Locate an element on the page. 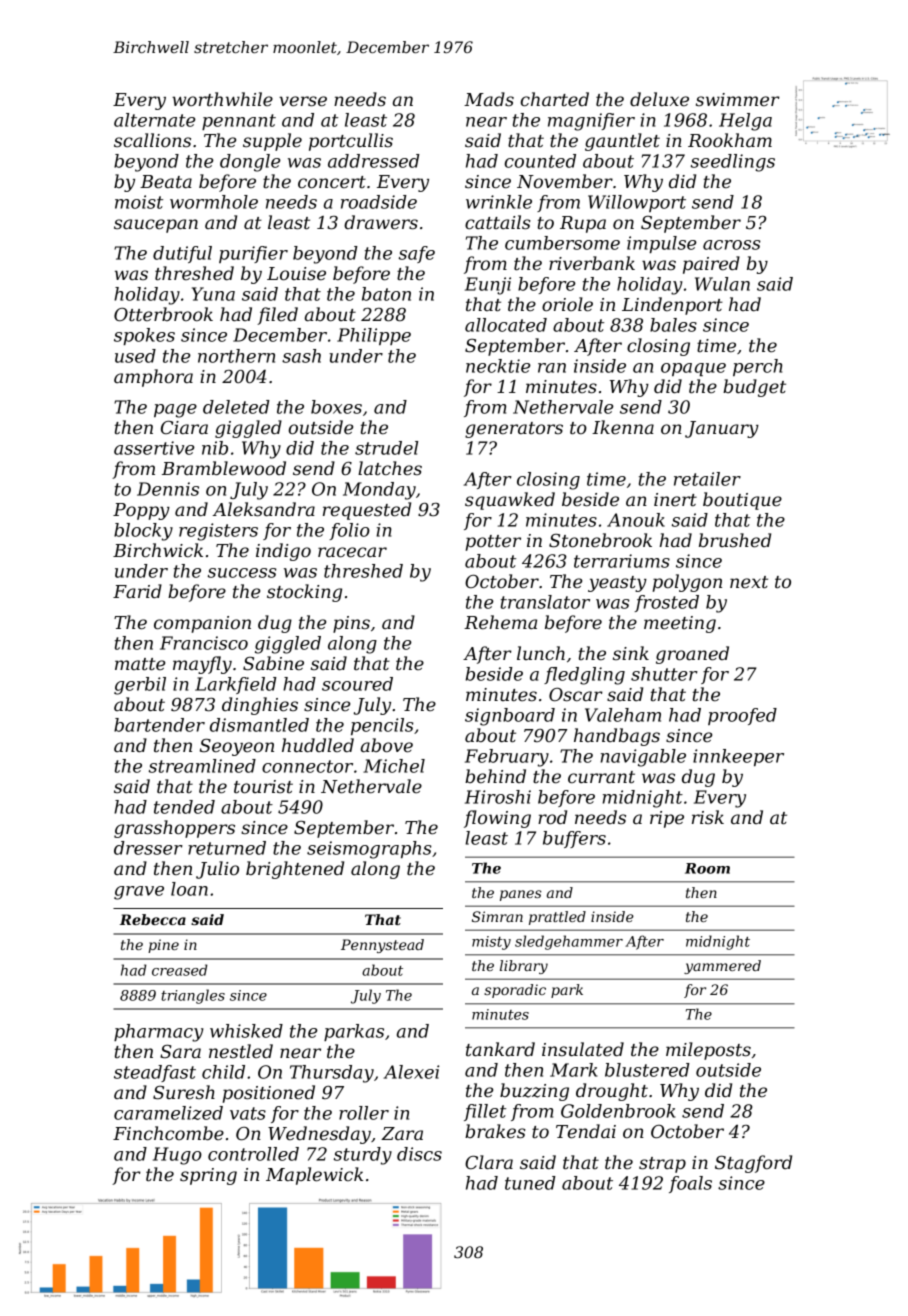 The height and width of the document is (1316, 908). nib is located at coordinates (215, 448).
